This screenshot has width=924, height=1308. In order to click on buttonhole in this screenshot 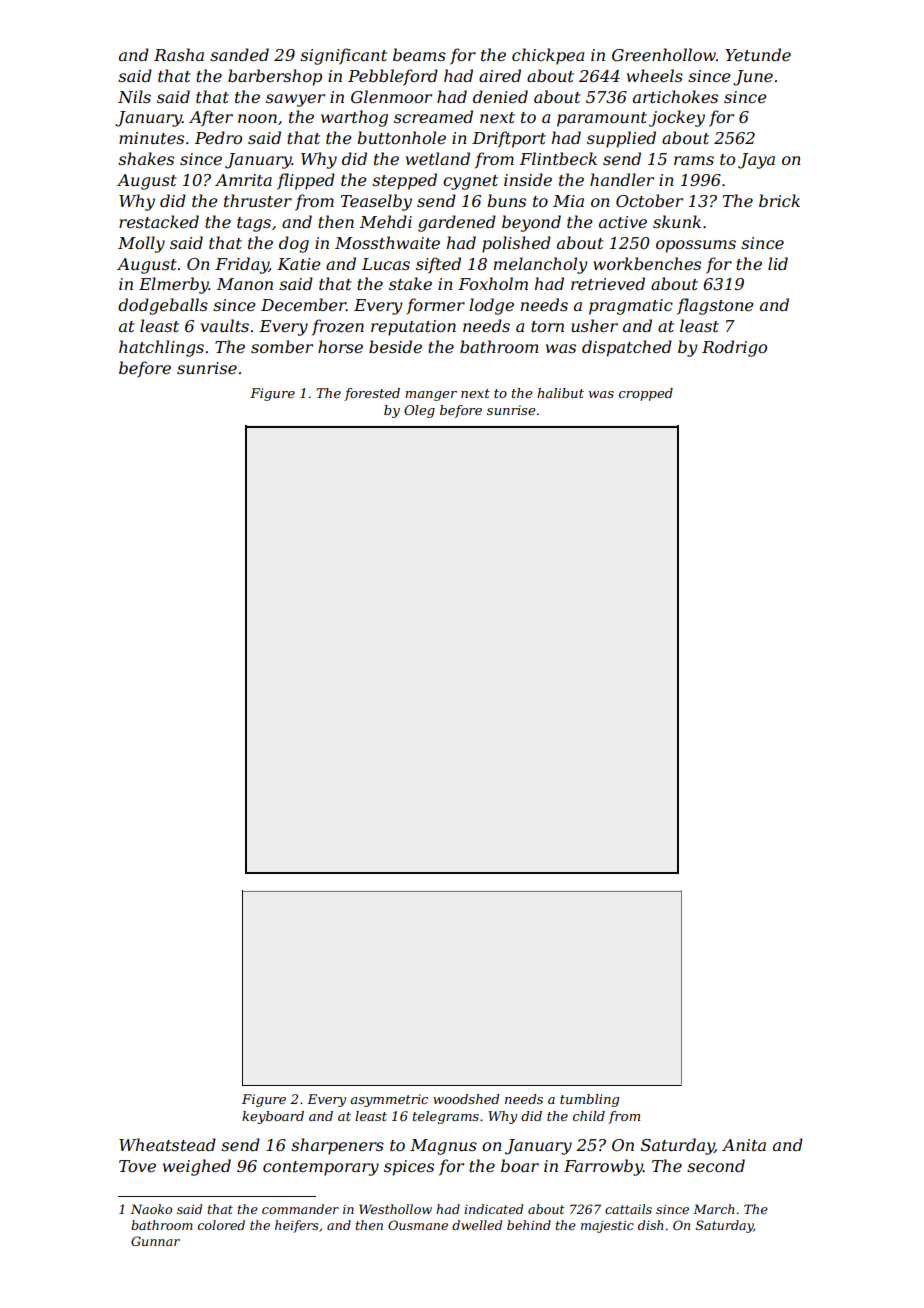, I will do `click(401, 137)`.
